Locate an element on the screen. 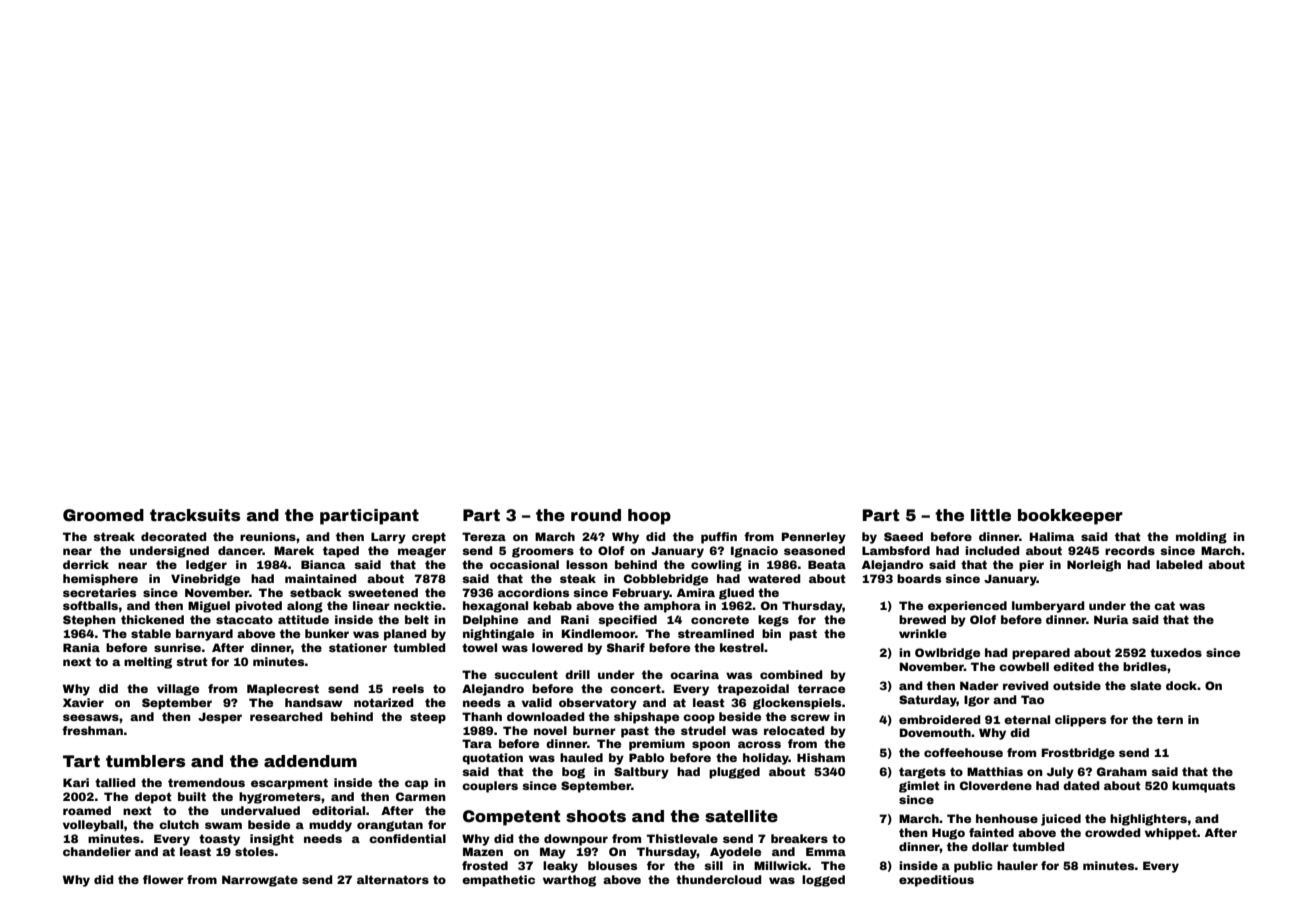 This screenshot has width=1308, height=924. puffin is located at coordinates (719, 538).
